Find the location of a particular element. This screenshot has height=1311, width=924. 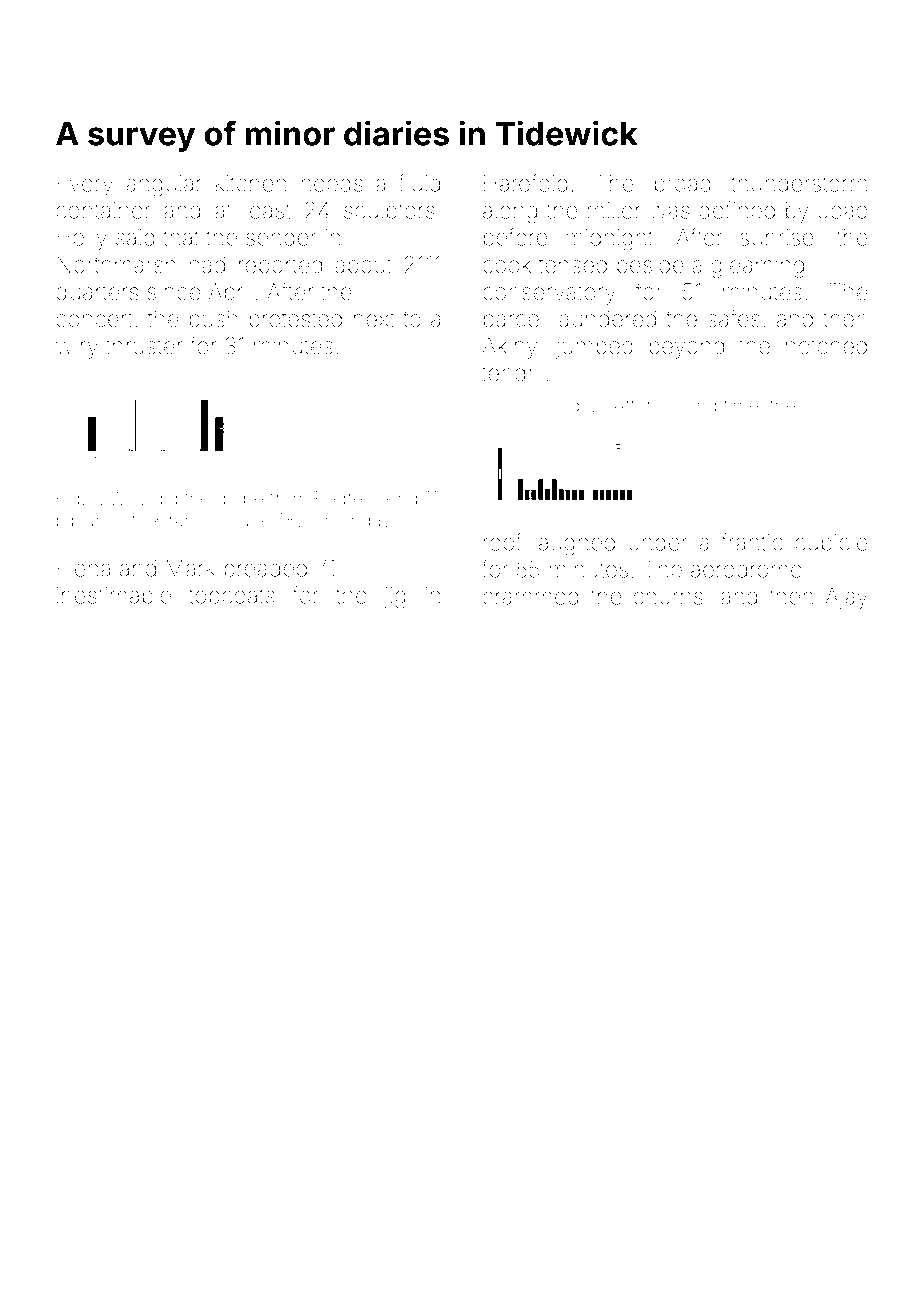

Akinyi is located at coordinates (511, 348).
